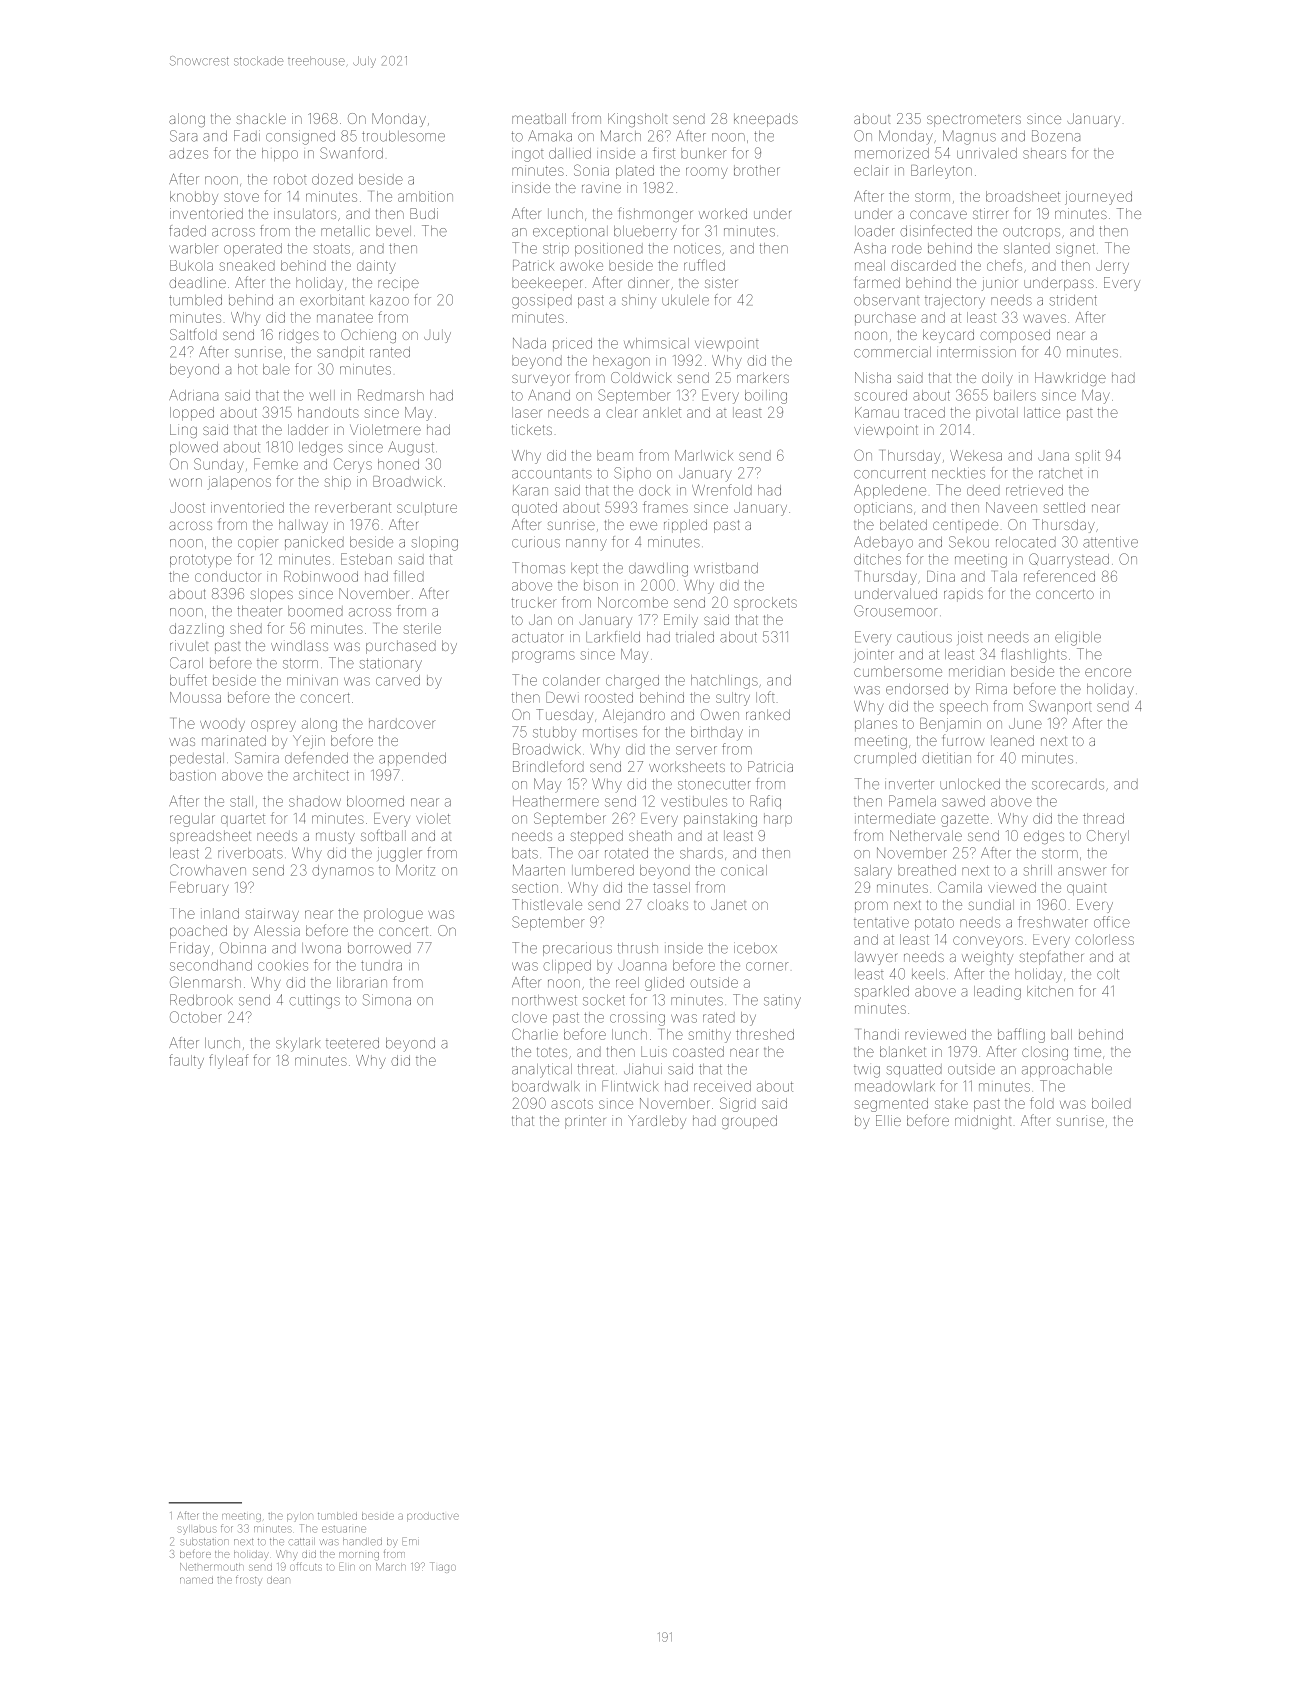 Image resolution: width=1313 pixels, height=1700 pixels. What do you see at coordinates (586, 545) in the image?
I see `nanny` at bounding box center [586, 545].
